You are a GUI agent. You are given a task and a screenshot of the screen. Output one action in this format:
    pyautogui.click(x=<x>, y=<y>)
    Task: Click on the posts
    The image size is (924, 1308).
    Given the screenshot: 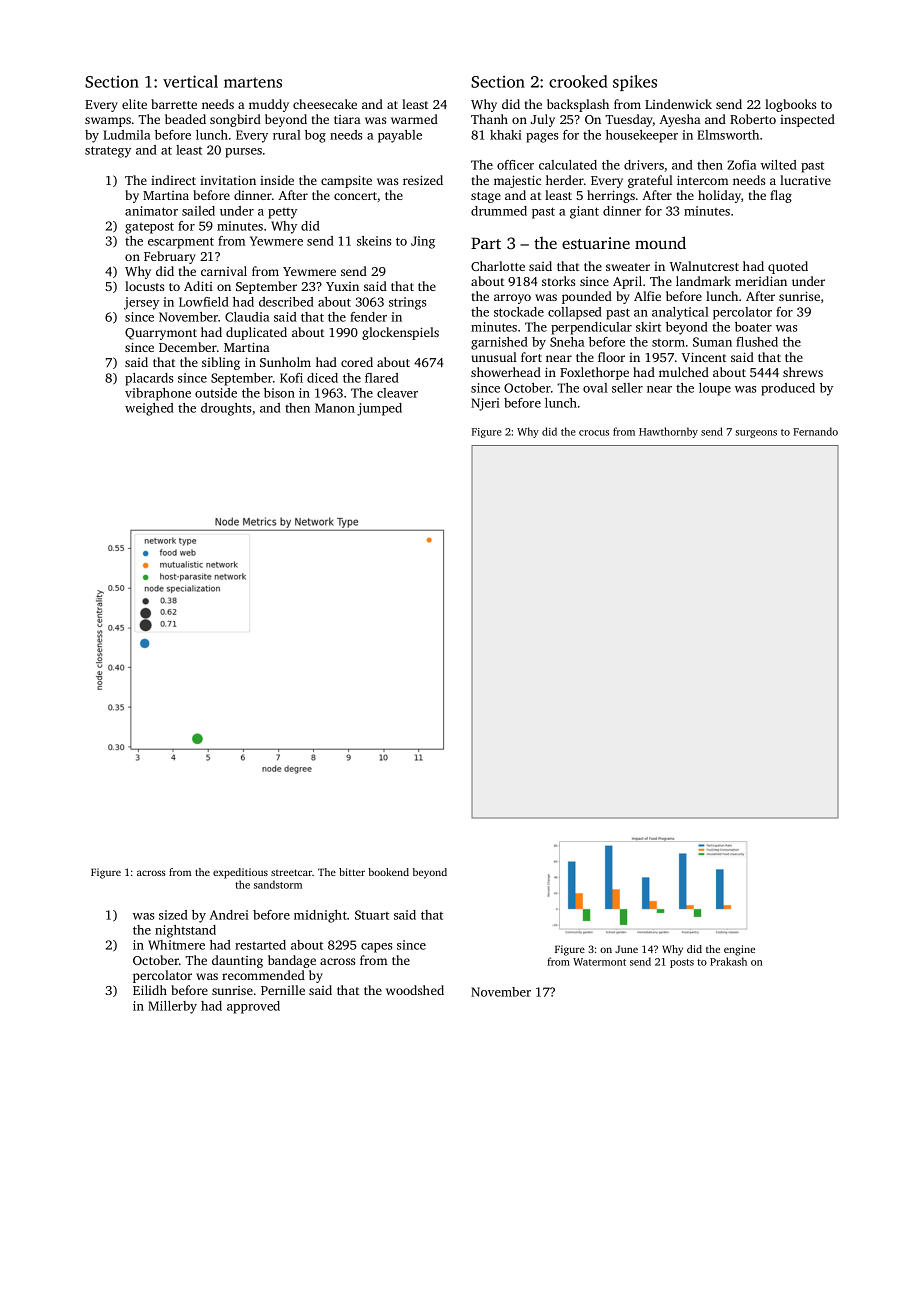 What is the action you would take?
    pyautogui.click(x=682, y=963)
